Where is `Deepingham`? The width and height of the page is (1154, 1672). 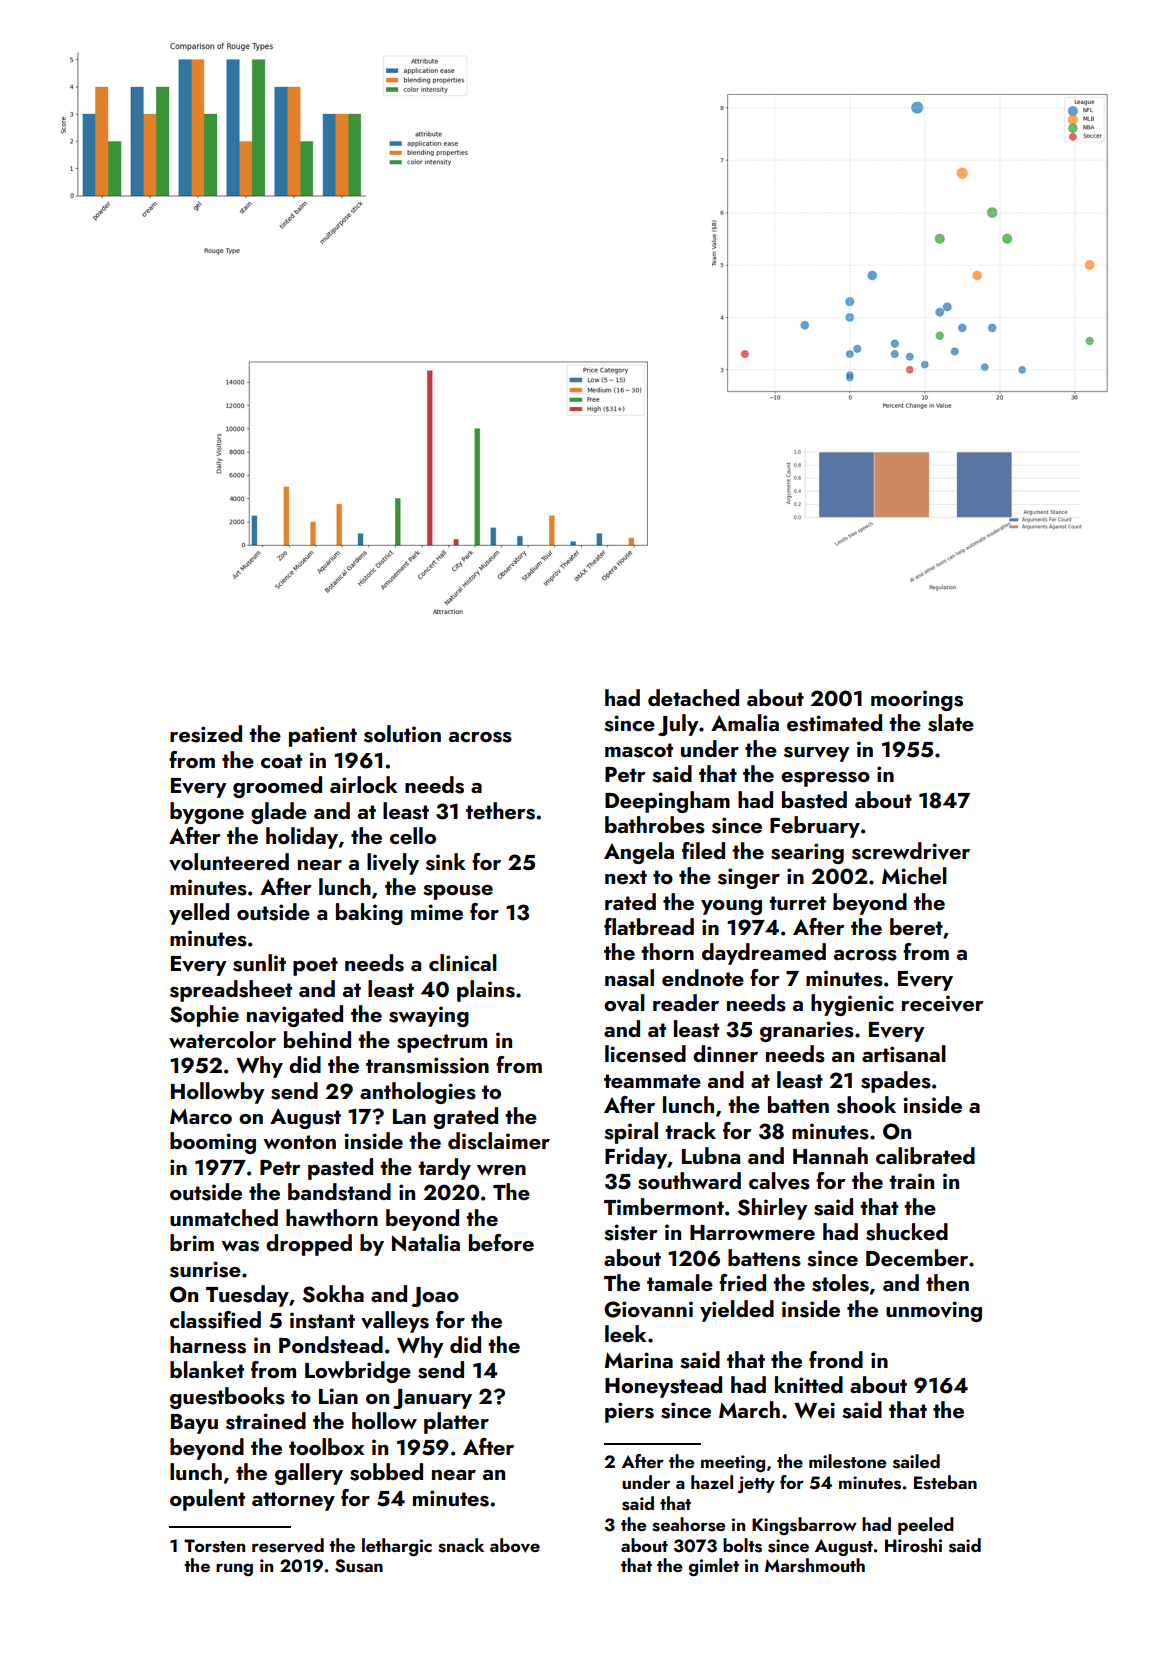 Deepingham is located at coordinates (667, 802).
